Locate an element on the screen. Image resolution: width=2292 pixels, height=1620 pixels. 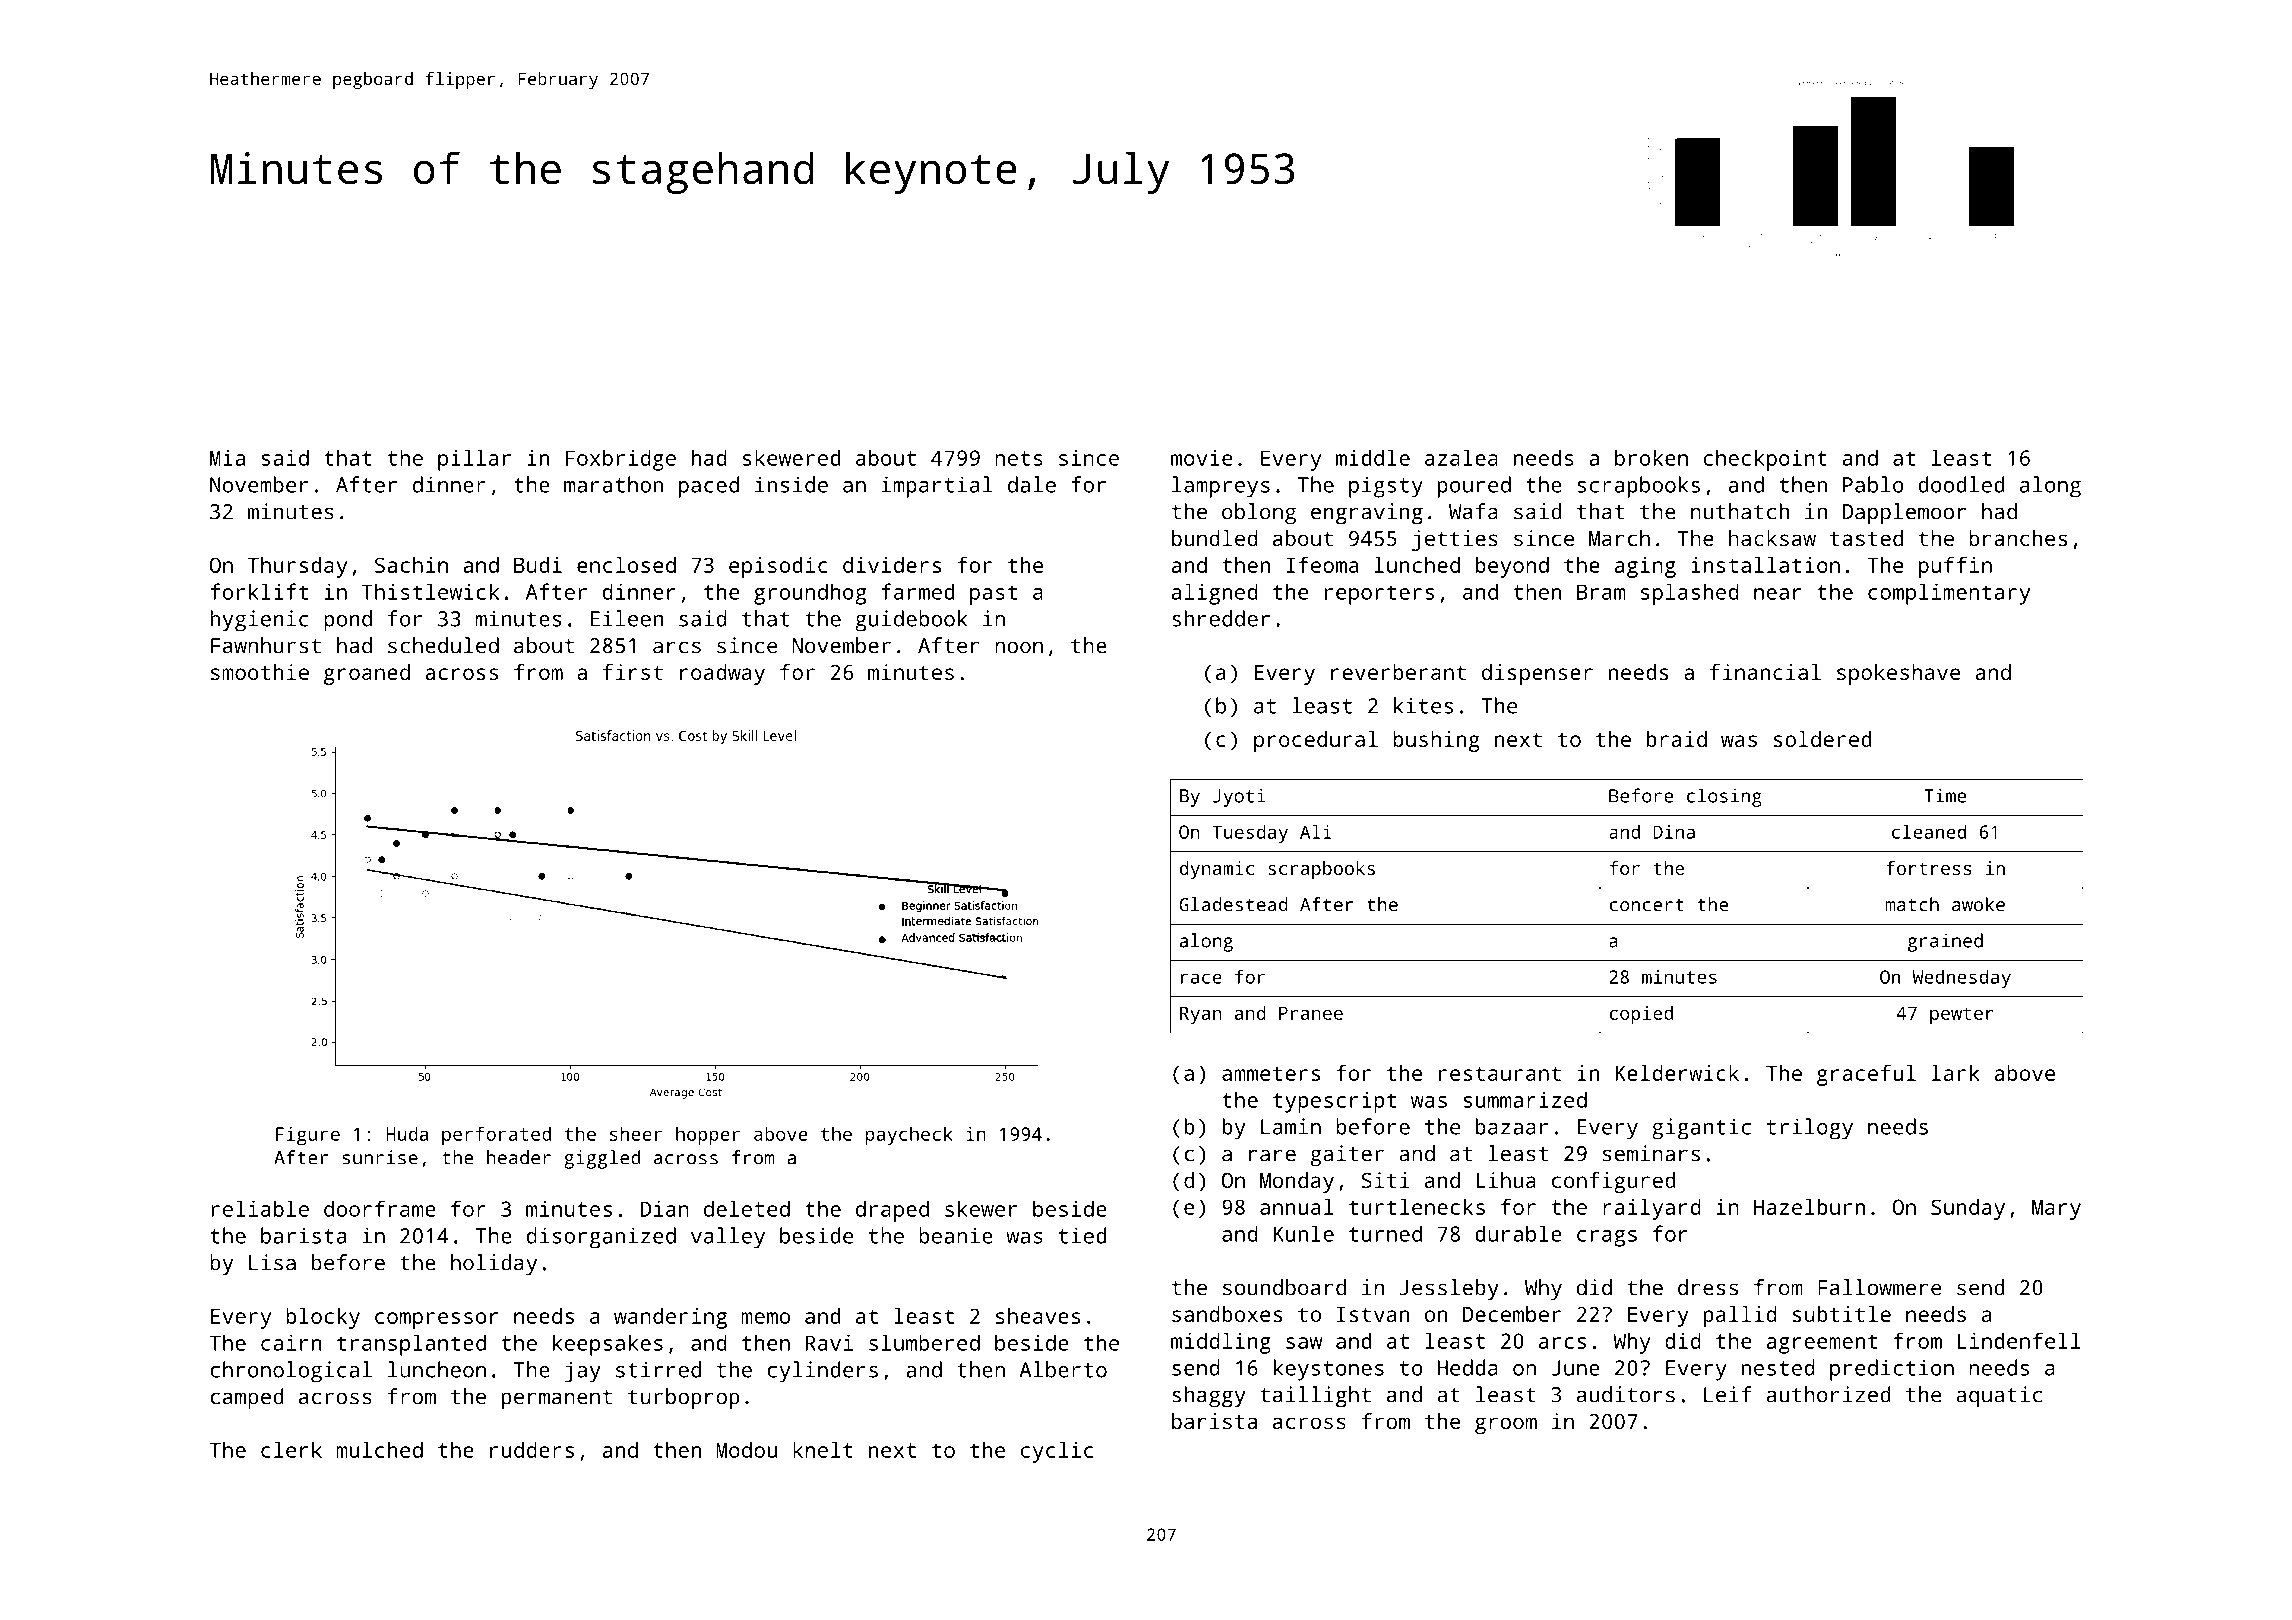
pewter is located at coordinates (1962, 1015).
